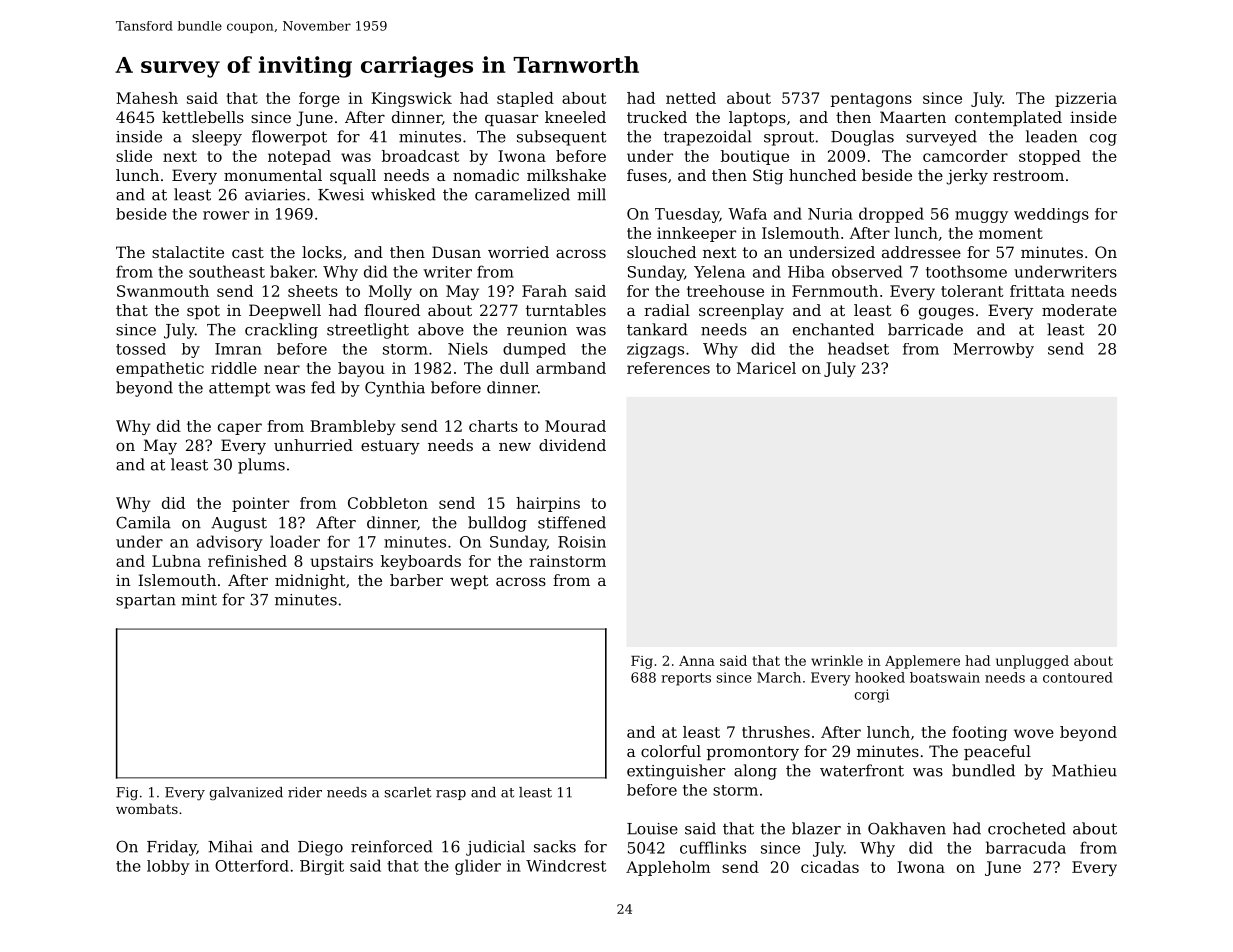 The image size is (1233, 952). I want to click on midnight, so click(310, 582).
